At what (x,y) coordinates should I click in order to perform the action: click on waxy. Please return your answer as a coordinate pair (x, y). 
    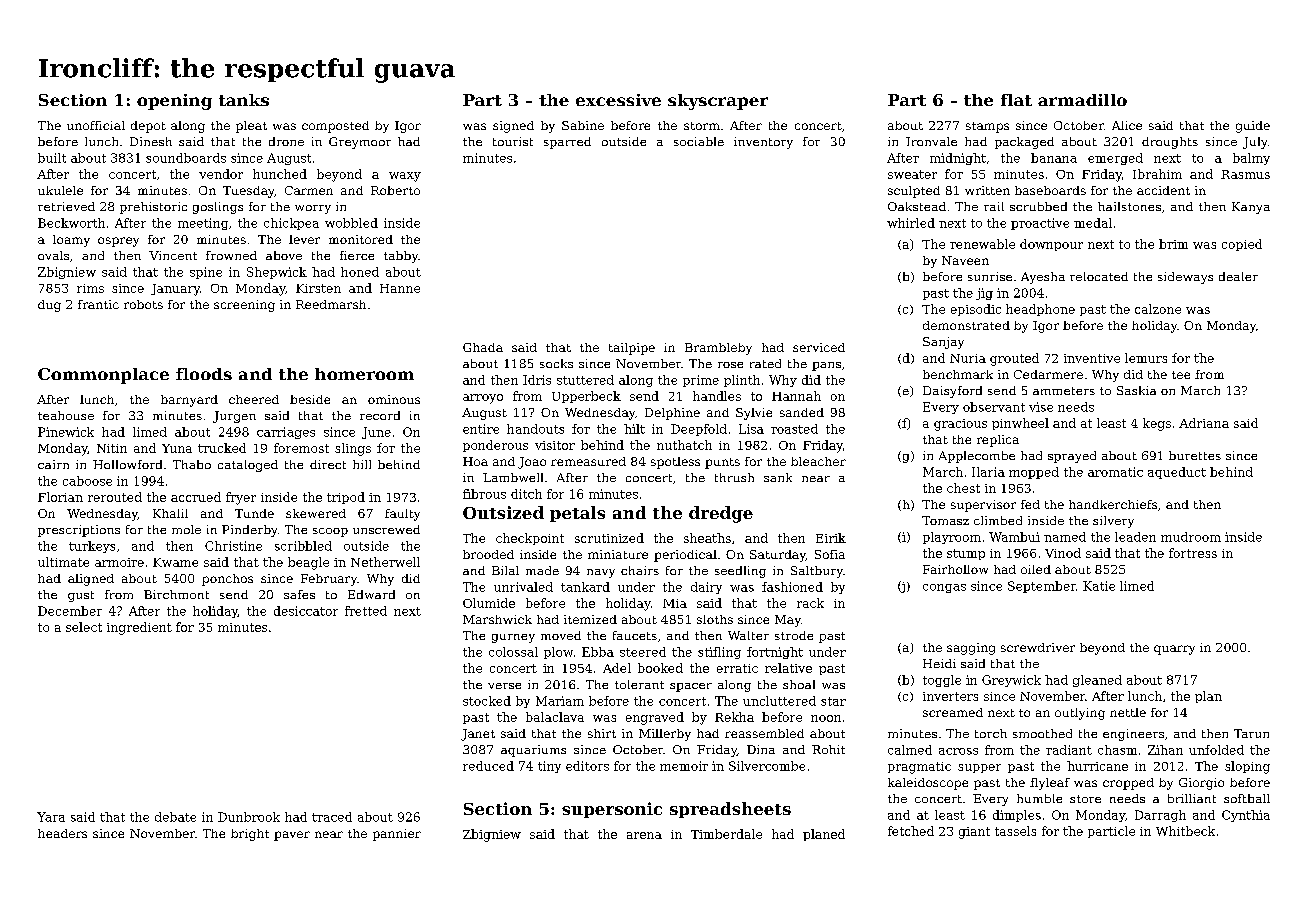
    Looking at the image, I should click on (405, 177).
